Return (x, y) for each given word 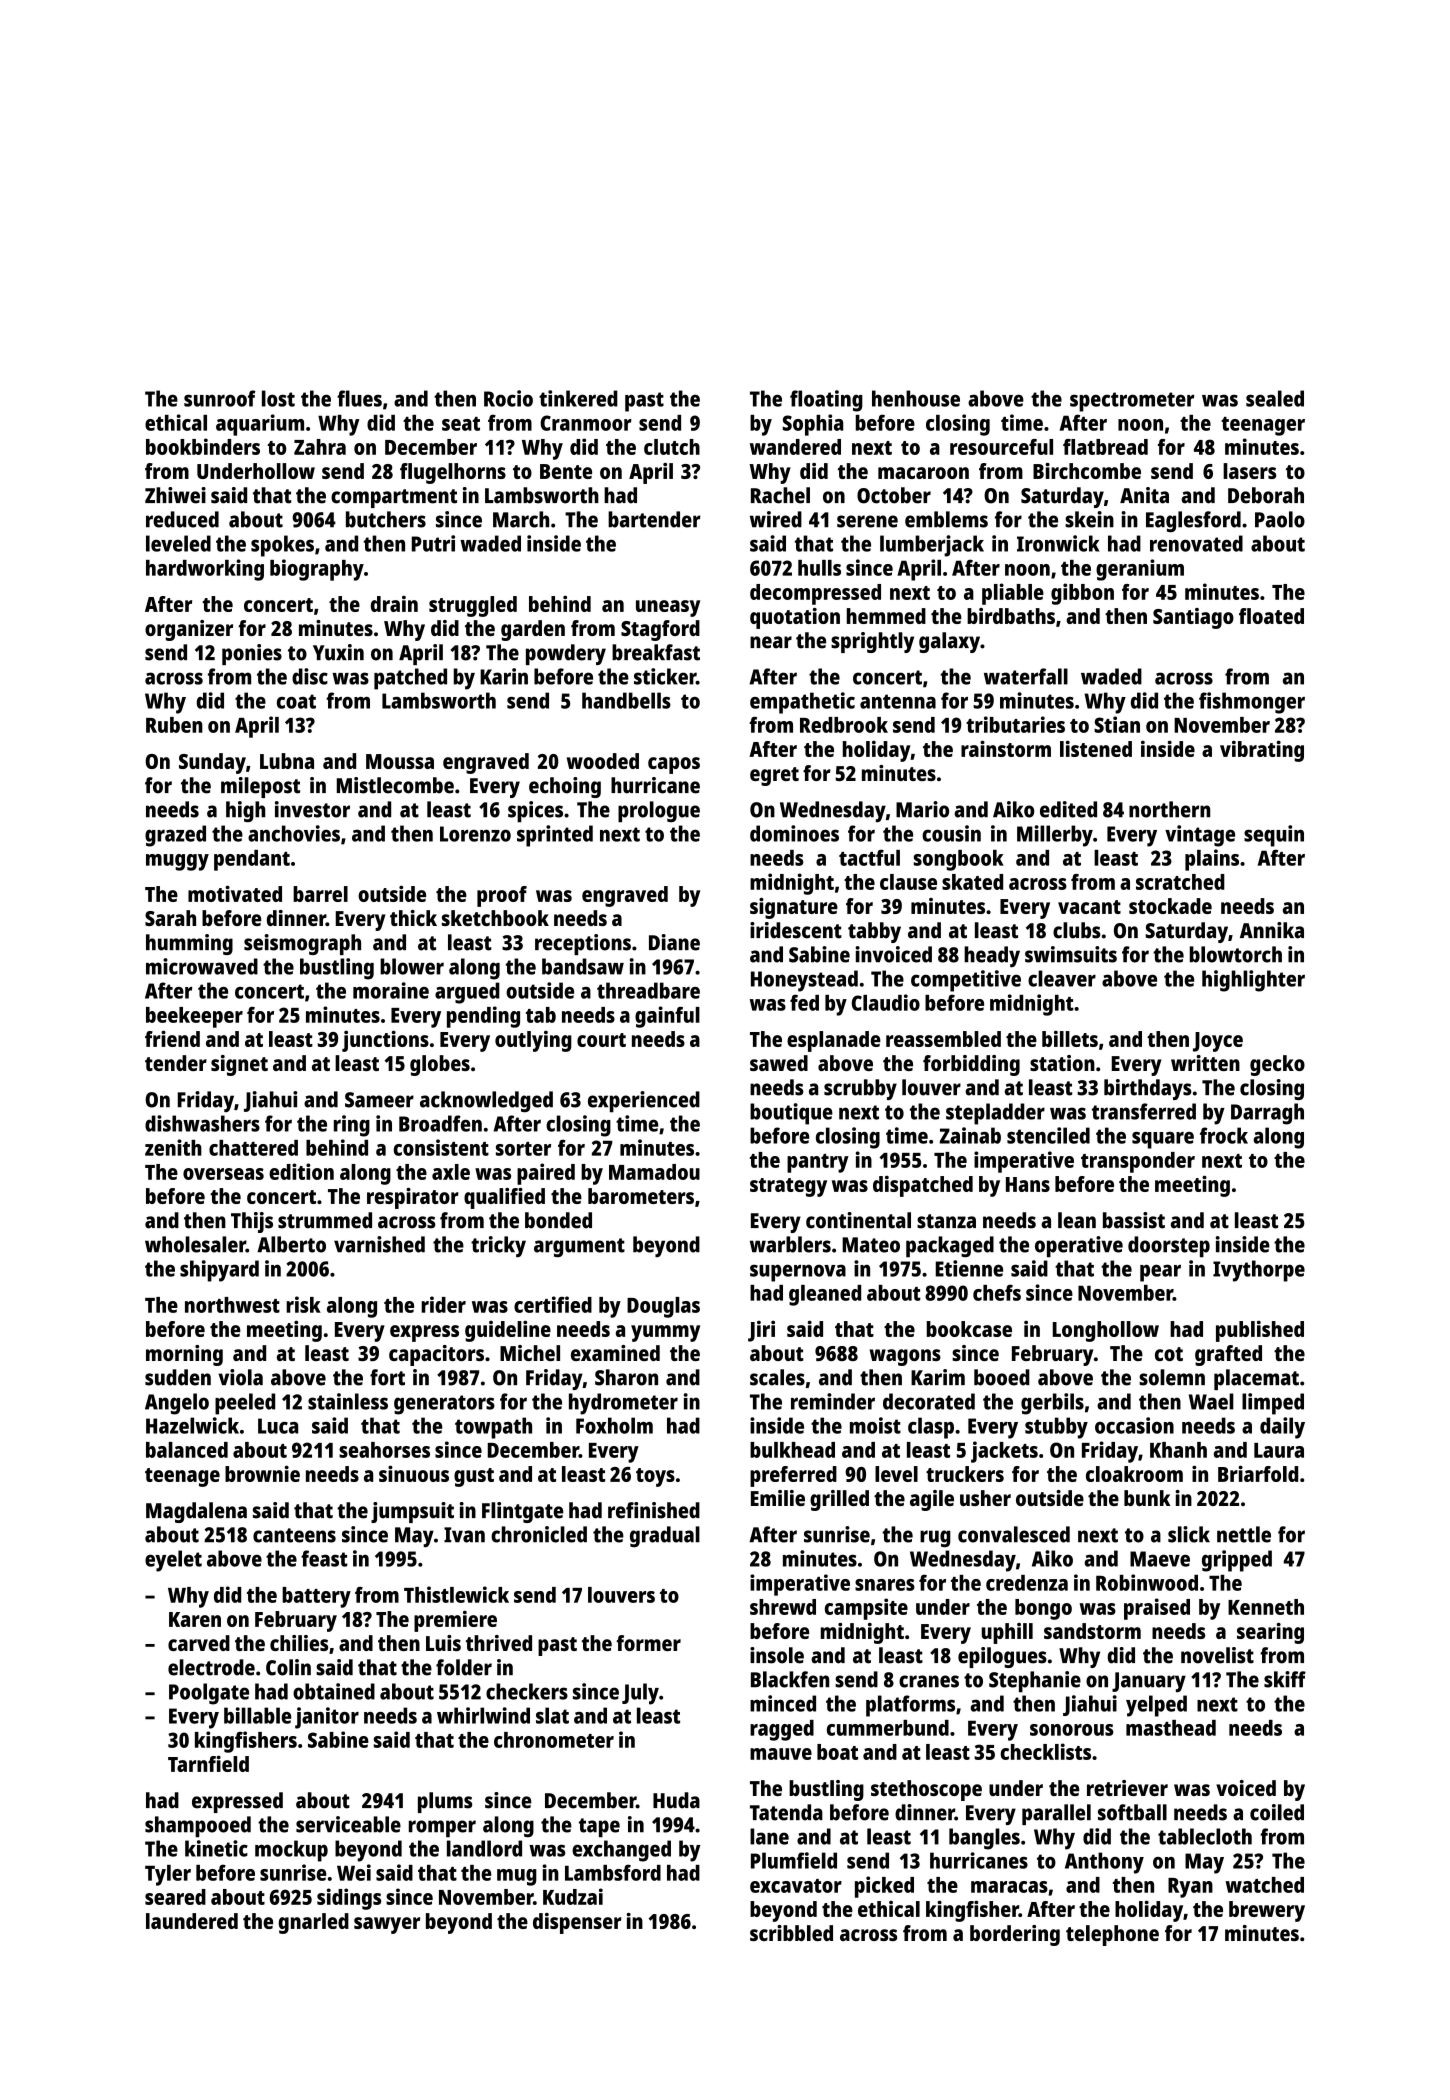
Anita (1144, 495)
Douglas (663, 1307)
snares (885, 1585)
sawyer (387, 1925)
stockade (1170, 906)
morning (184, 1355)
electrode (211, 1667)
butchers (386, 519)
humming (189, 944)
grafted (1228, 1355)
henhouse (916, 398)
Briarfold (1258, 1473)
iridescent (796, 930)
